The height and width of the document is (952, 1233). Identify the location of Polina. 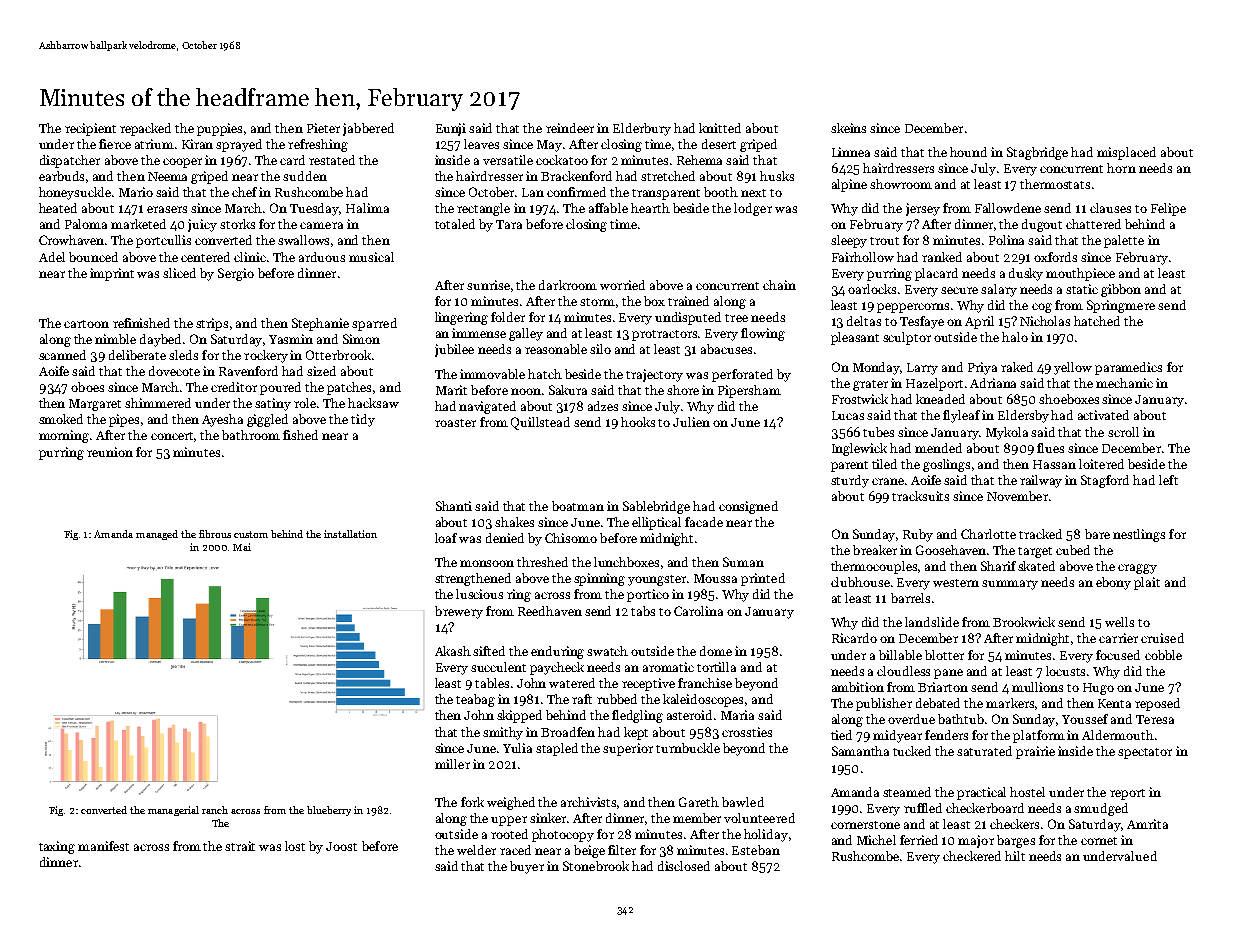
(1006, 240).
